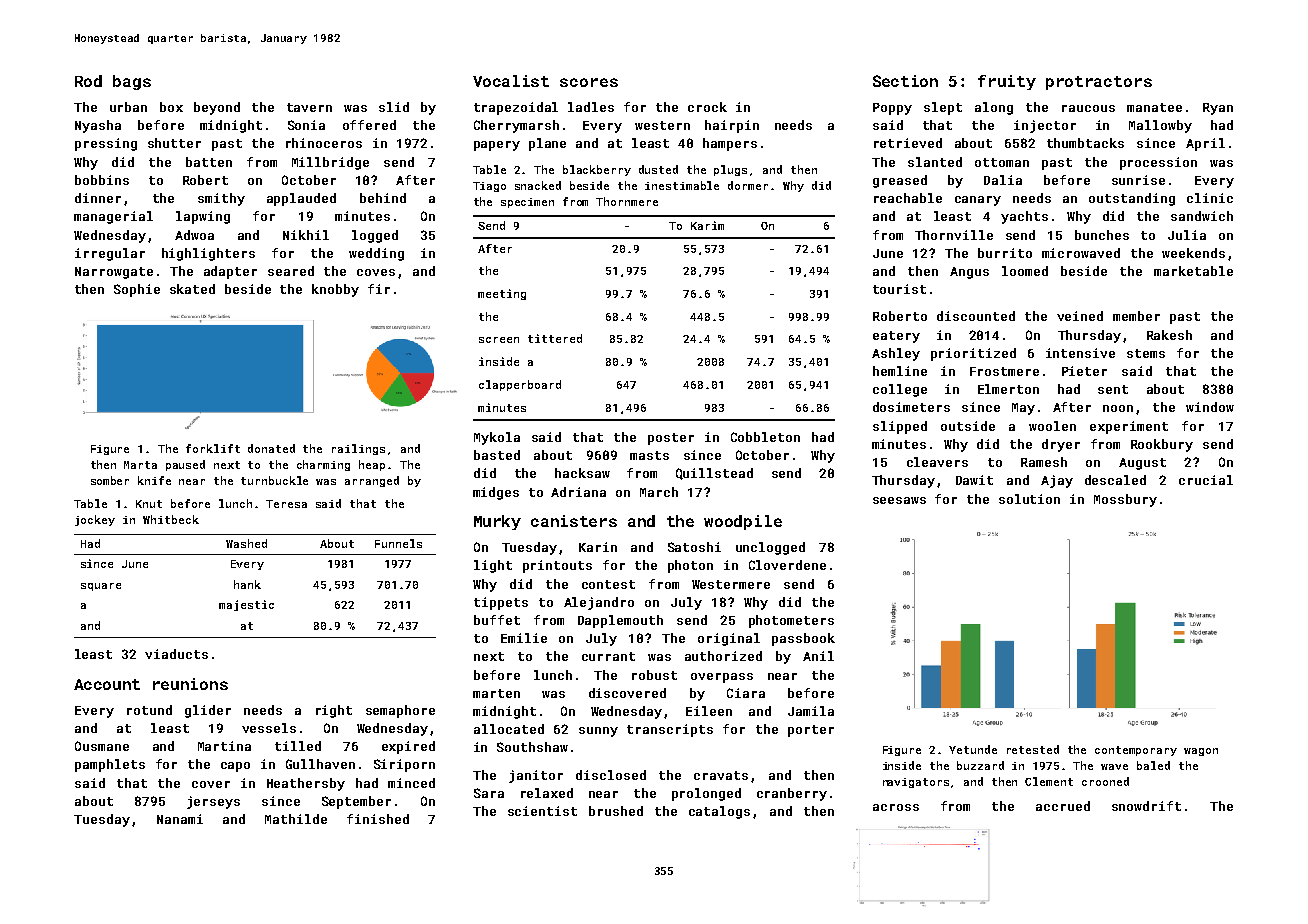 This page has width=1308, height=924. I want to click on Heathersby, so click(306, 784).
